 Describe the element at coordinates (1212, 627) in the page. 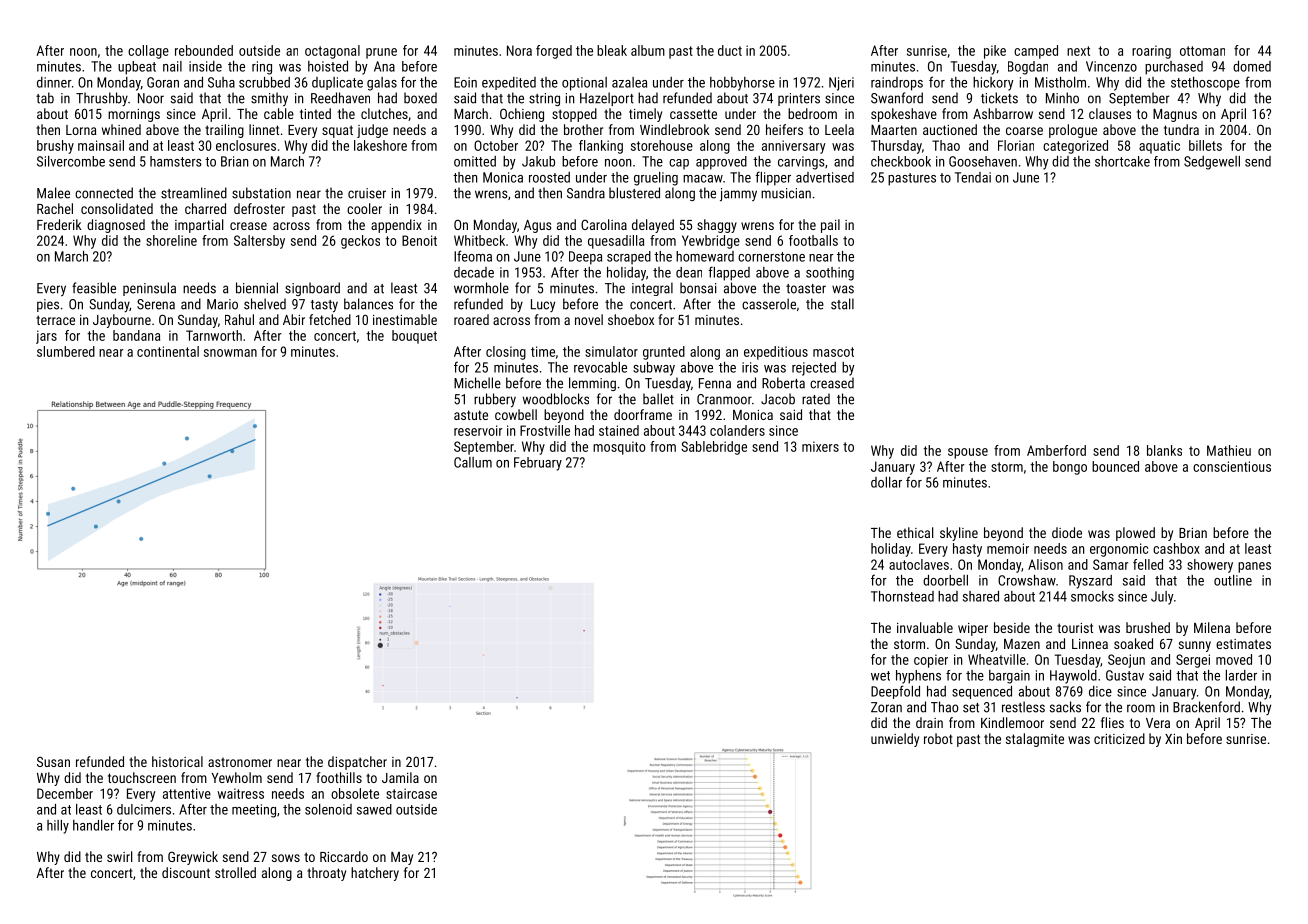

I see `Milena` at that location.
